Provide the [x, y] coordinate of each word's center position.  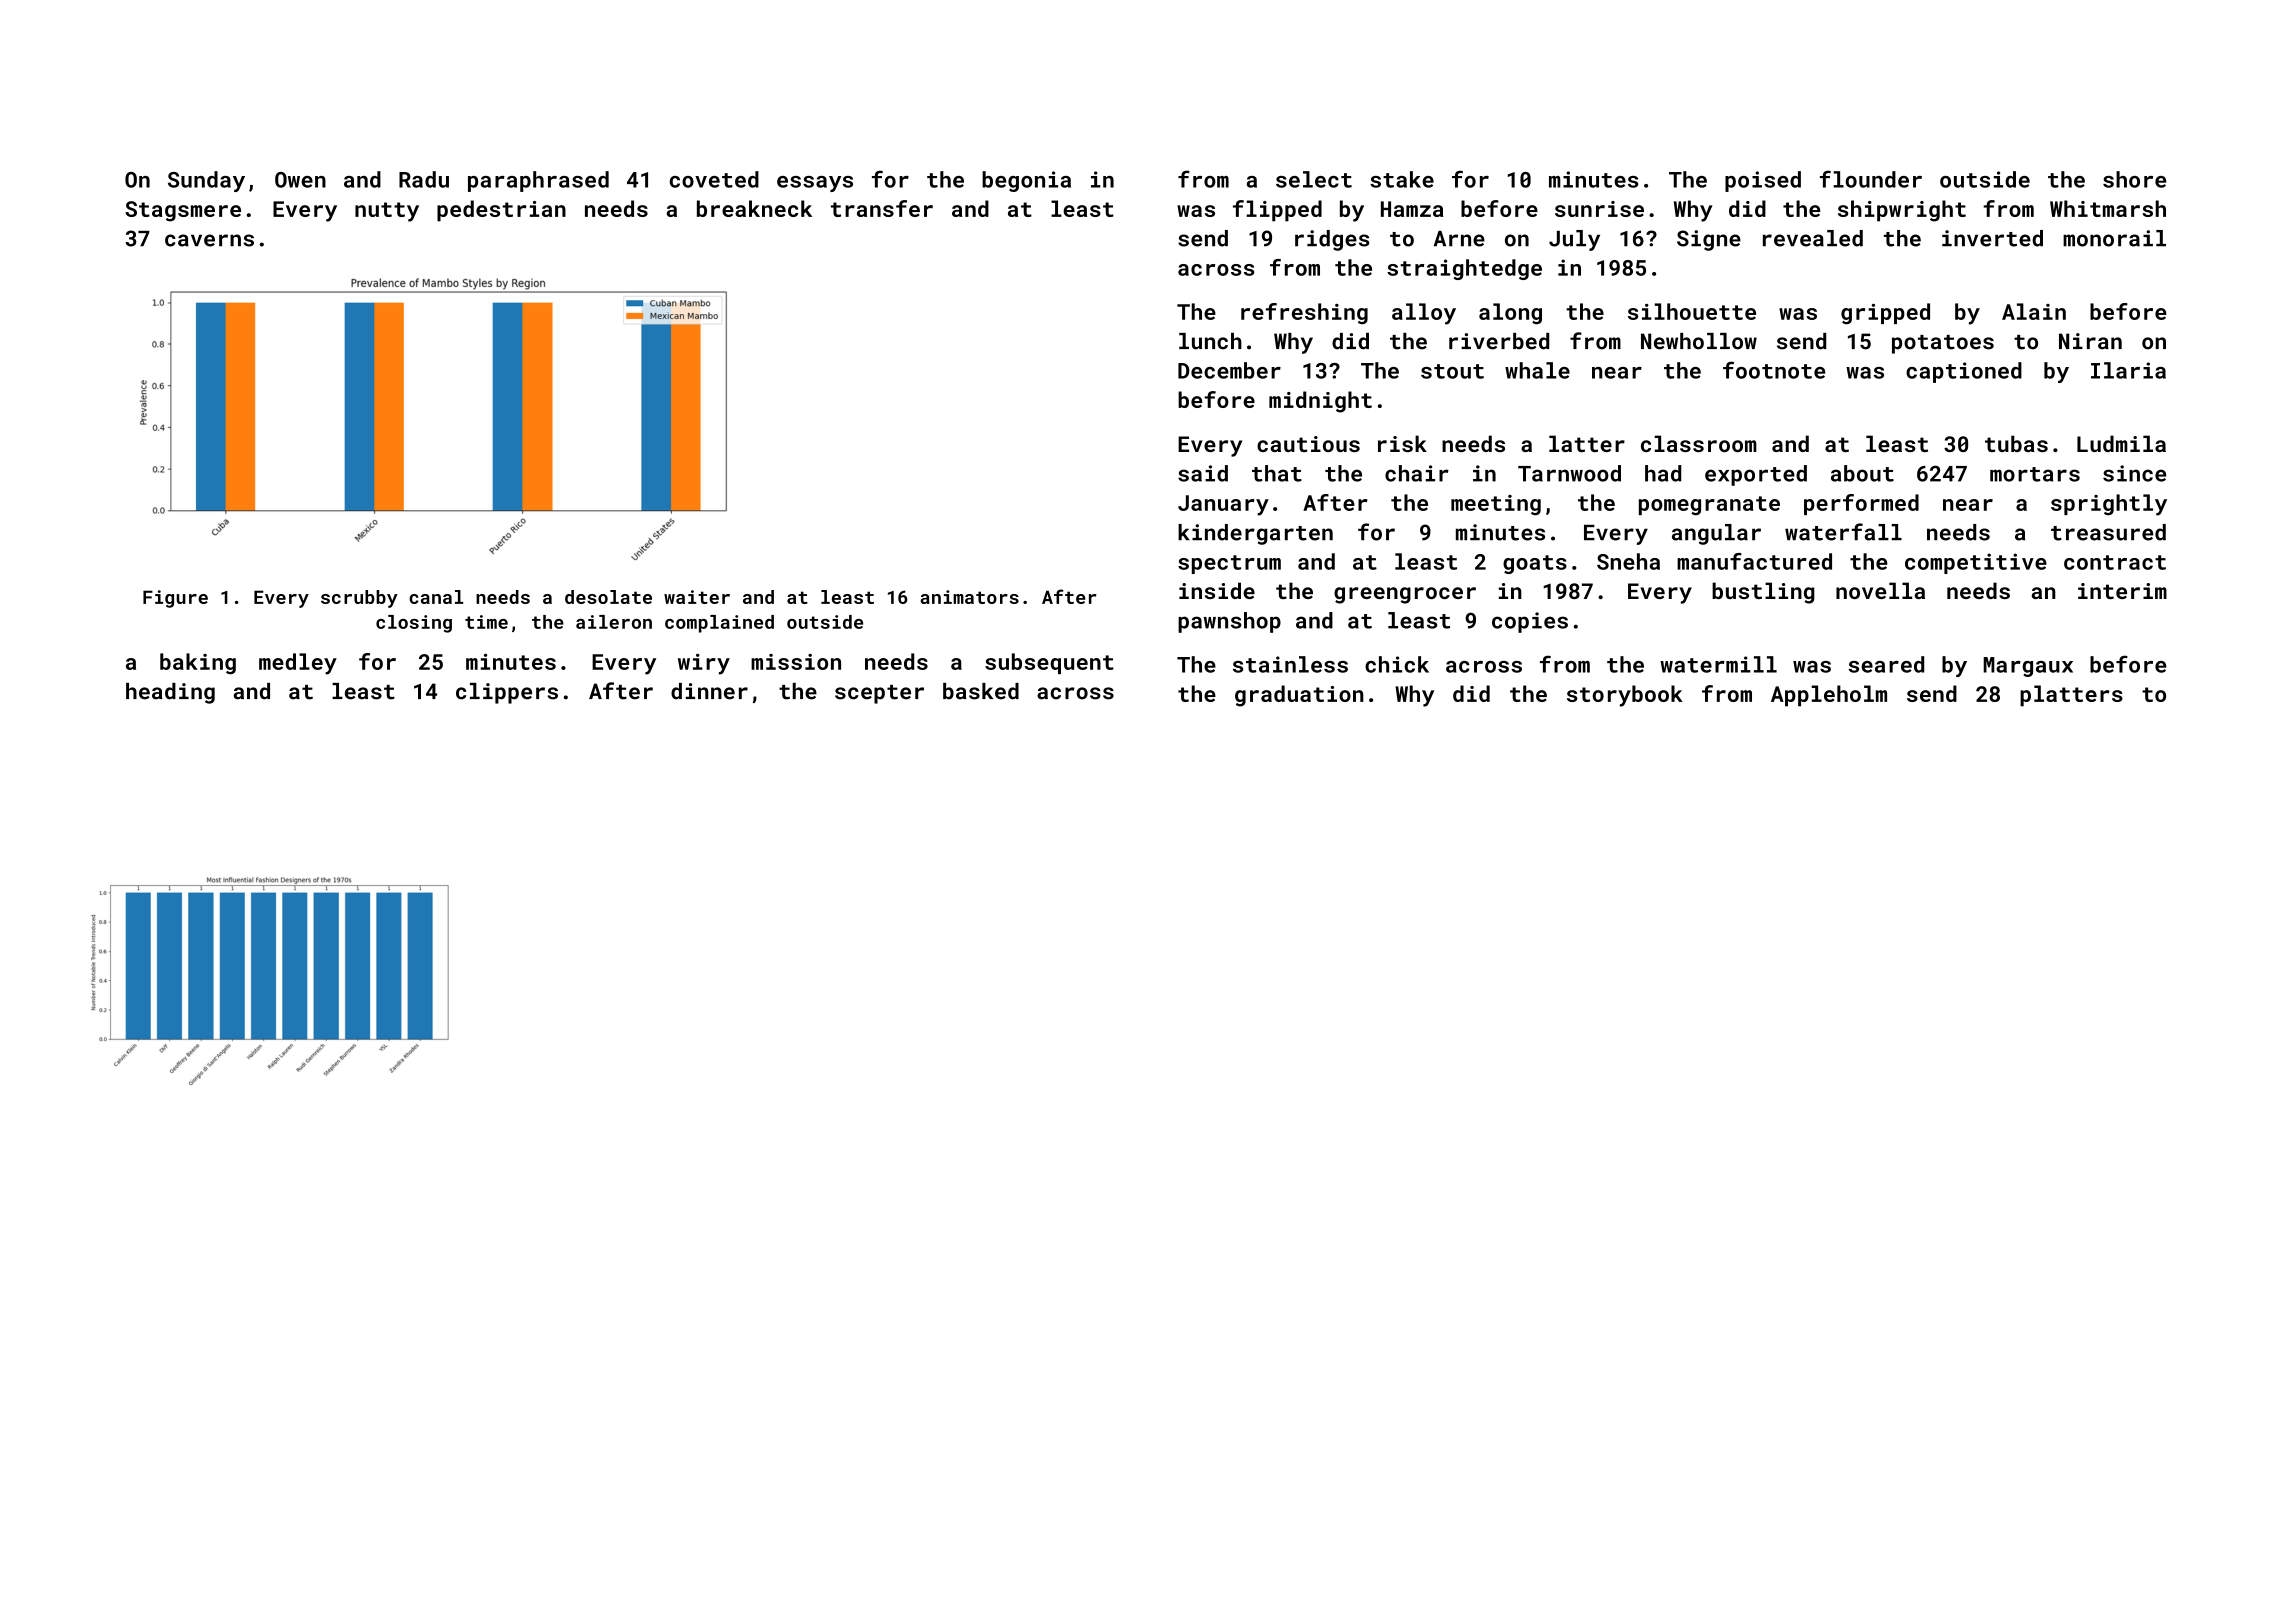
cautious [1308, 444]
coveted [714, 179]
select [1314, 179]
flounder [1871, 179]
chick [1397, 664]
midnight [1320, 402]
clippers [507, 693]
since [2134, 473]
